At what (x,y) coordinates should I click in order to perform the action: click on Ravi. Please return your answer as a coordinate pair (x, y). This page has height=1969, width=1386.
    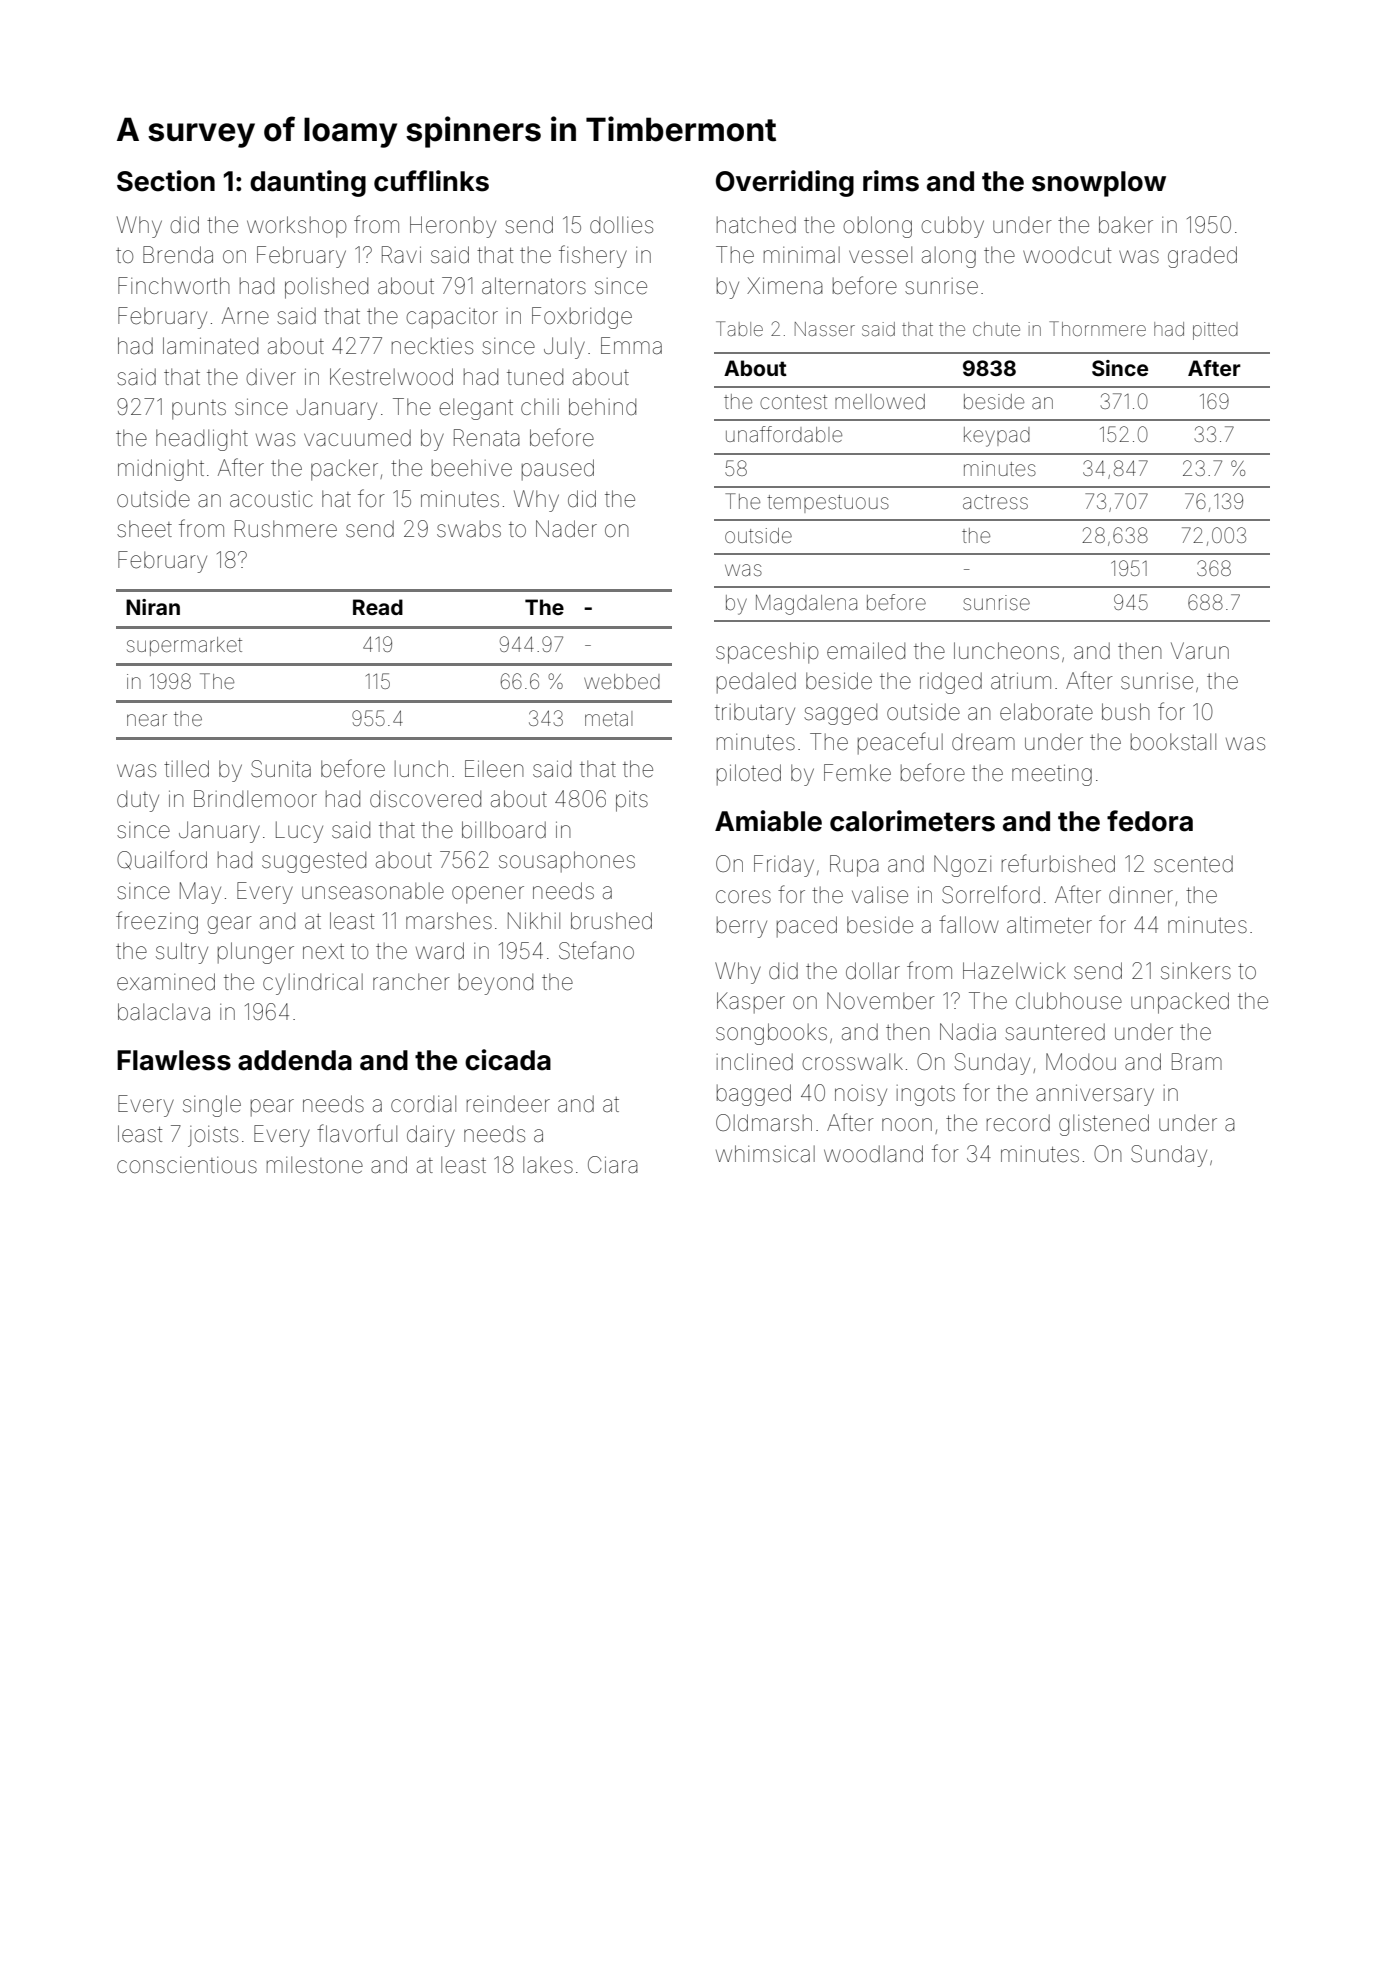
    Looking at the image, I should click on (401, 255).
